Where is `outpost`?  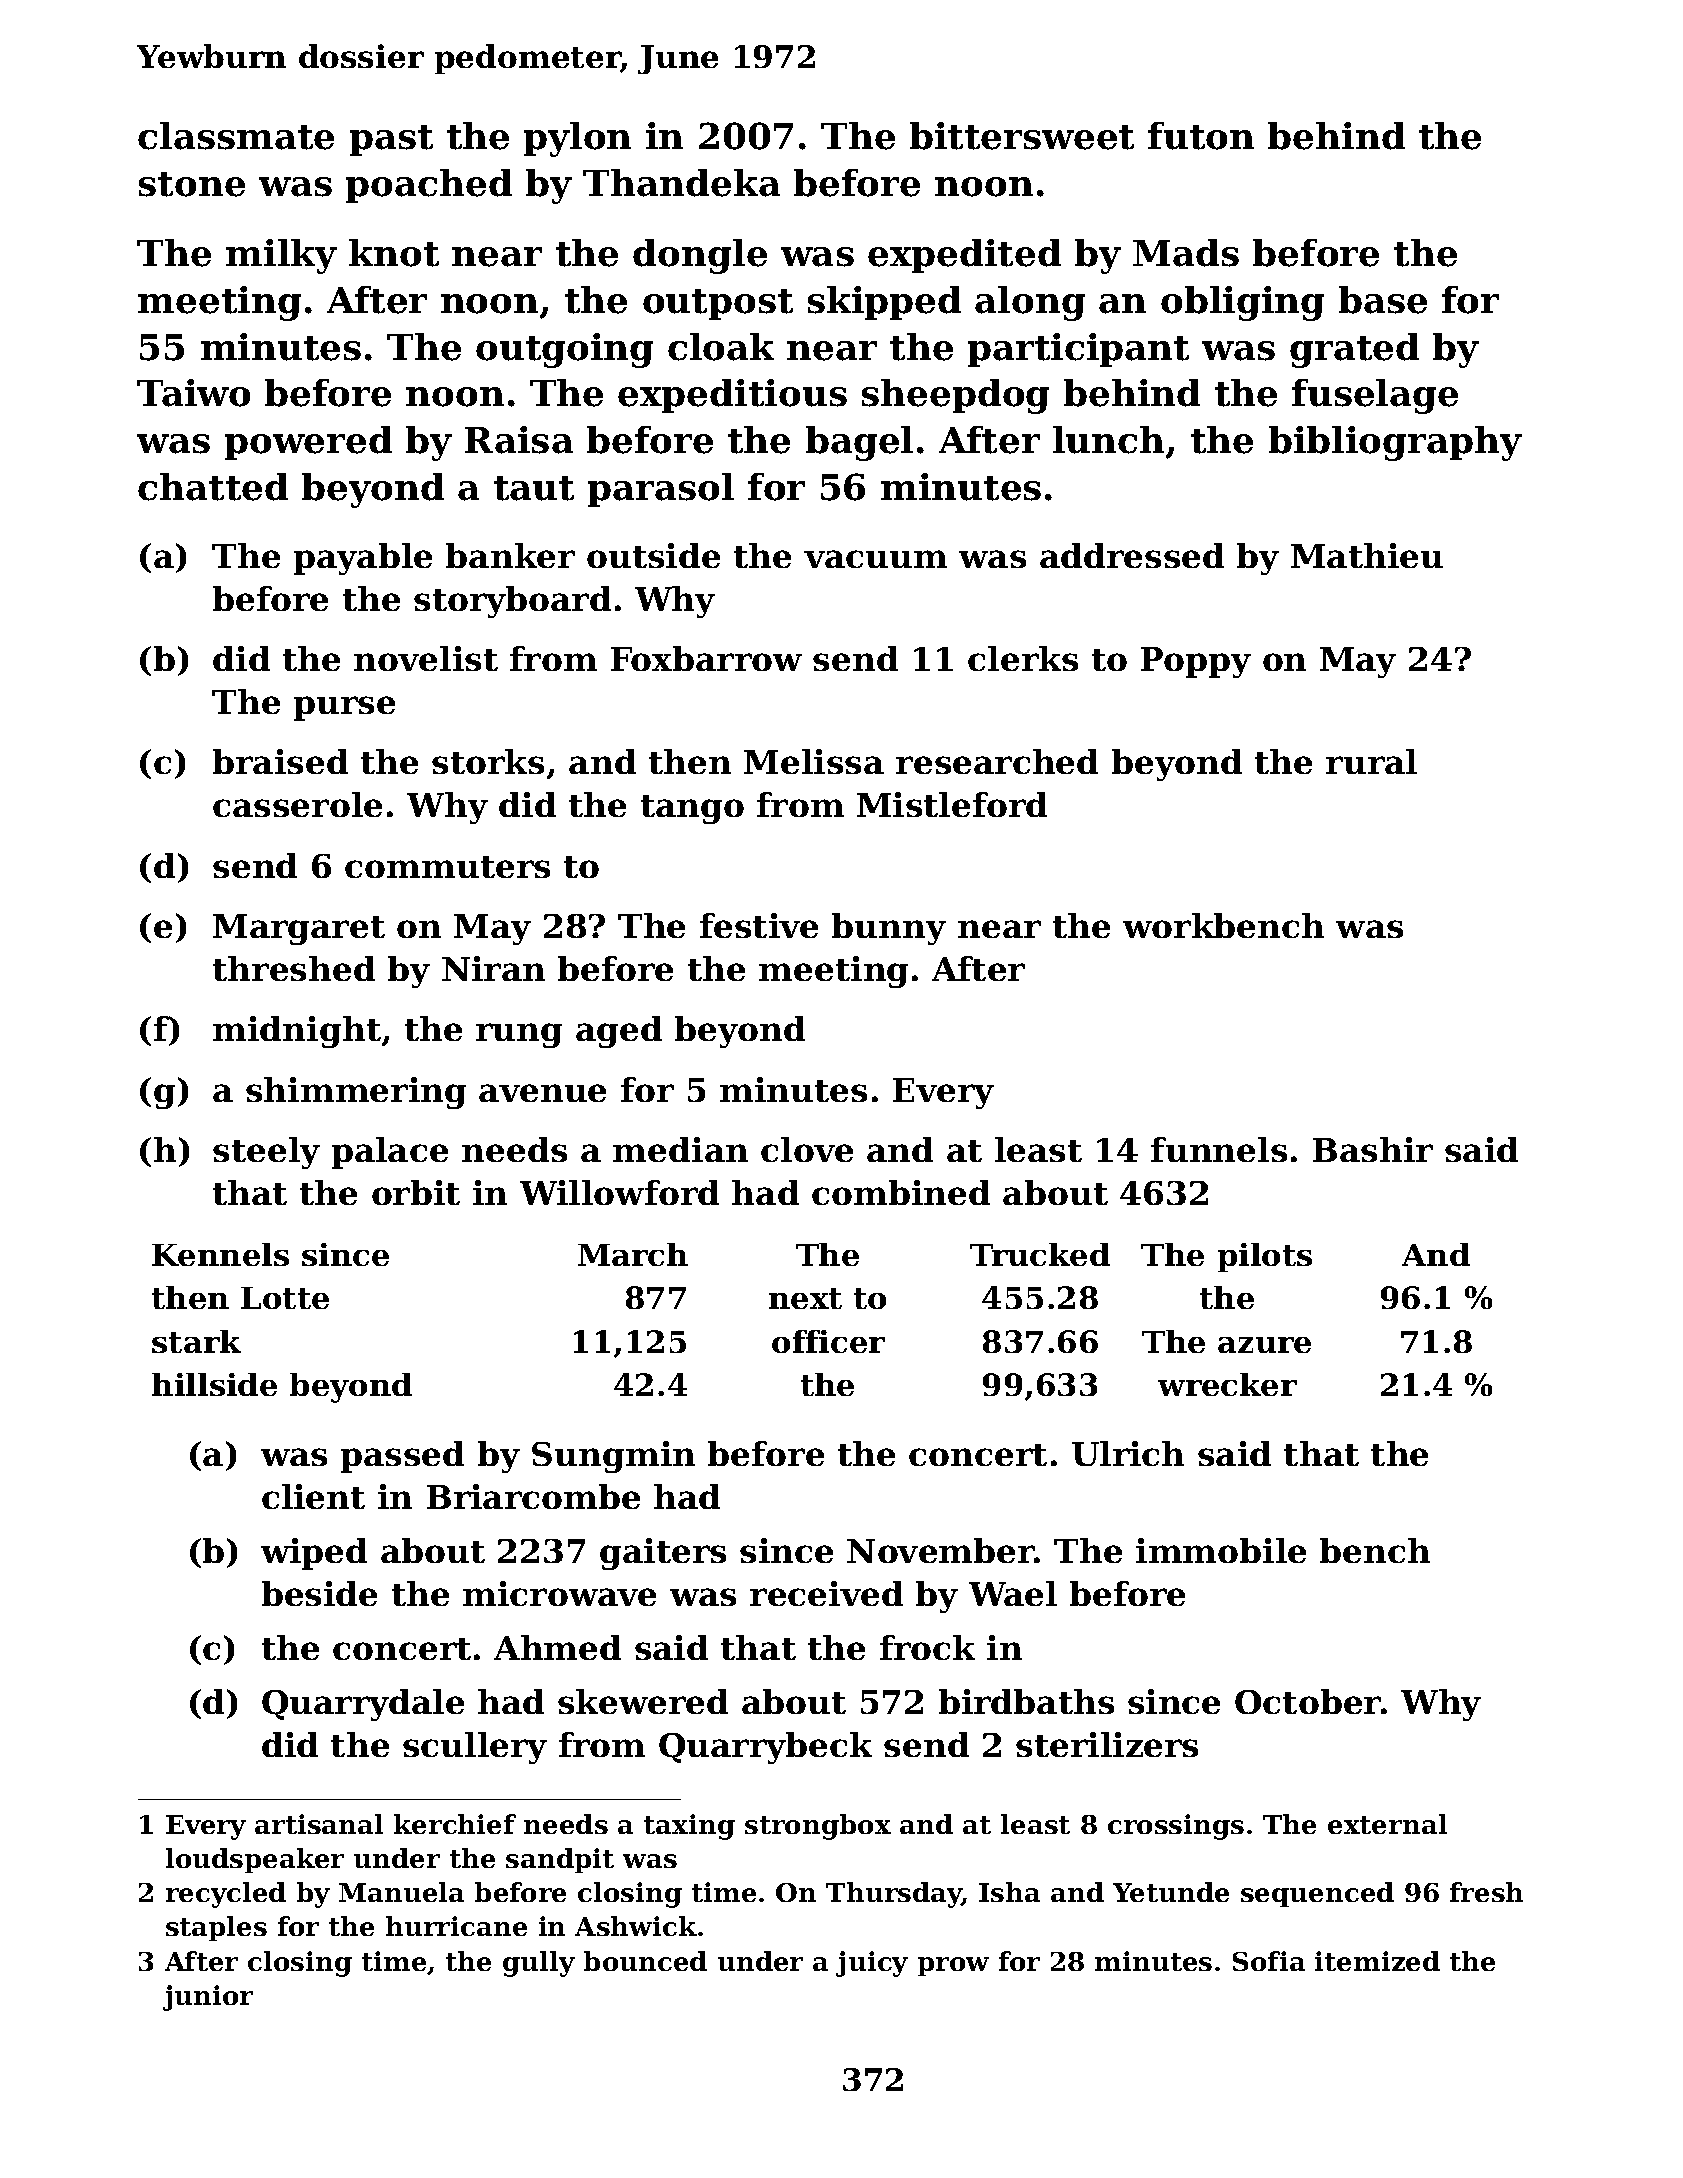 outpost is located at coordinates (718, 304).
